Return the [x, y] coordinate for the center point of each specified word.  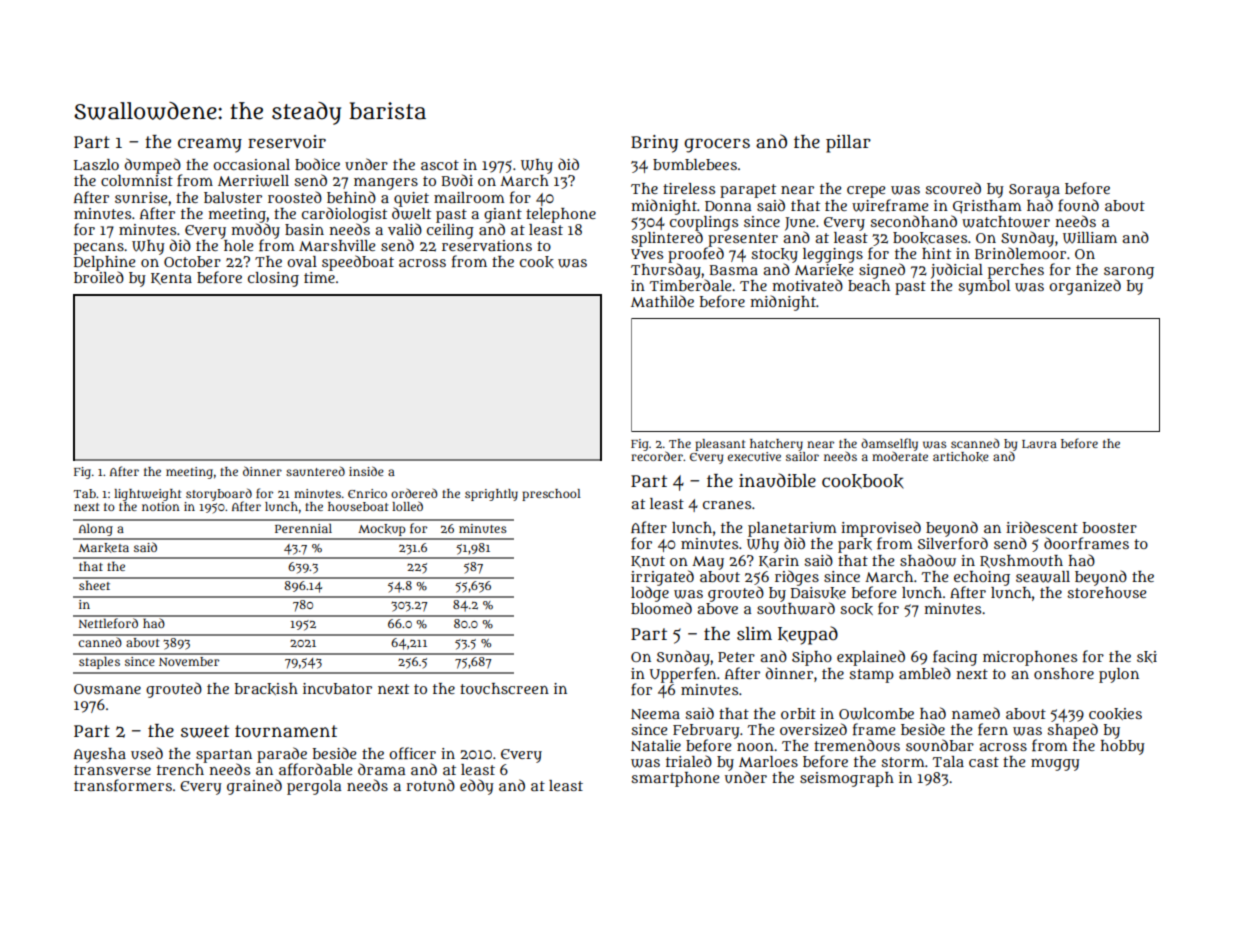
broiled [99, 277]
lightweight [147, 495]
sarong [1129, 273]
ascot [440, 165]
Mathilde [662, 301]
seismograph [847, 779]
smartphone [675, 779]
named [976, 713]
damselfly [889, 444]
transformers [123, 785]
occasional [251, 164]
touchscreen [504, 688]
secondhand [913, 221]
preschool [551, 495]
